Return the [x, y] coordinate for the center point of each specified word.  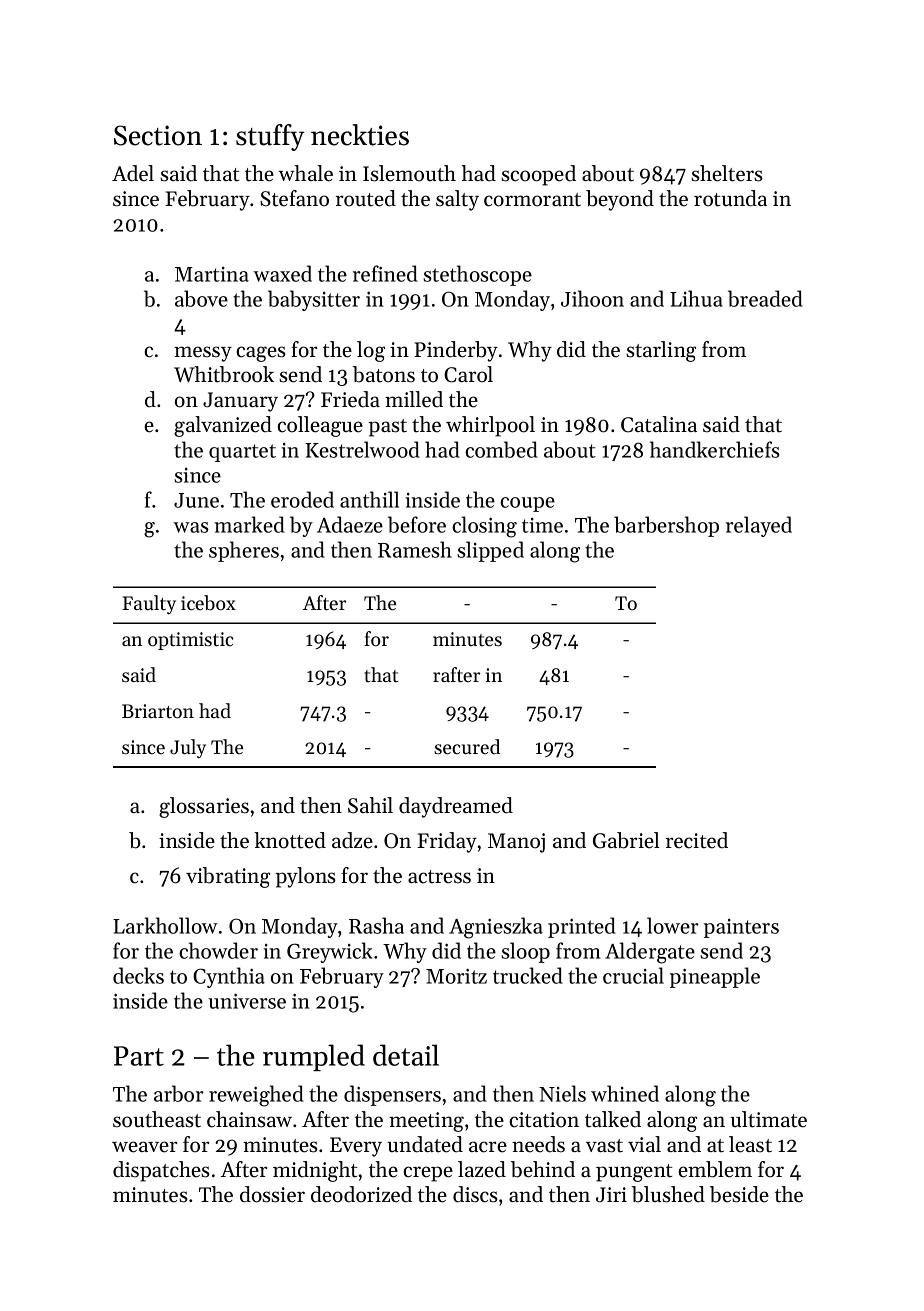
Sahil [370, 805]
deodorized [361, 1194]
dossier [272, 1194]
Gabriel [626, 840]
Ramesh [415, 549]
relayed [759, 526]
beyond [620, 200]
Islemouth [409, 173]
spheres [244, 551]
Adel [133, 173]
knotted [290, 840]
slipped [490, 551]
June [196, 500]
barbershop [666, 526]
